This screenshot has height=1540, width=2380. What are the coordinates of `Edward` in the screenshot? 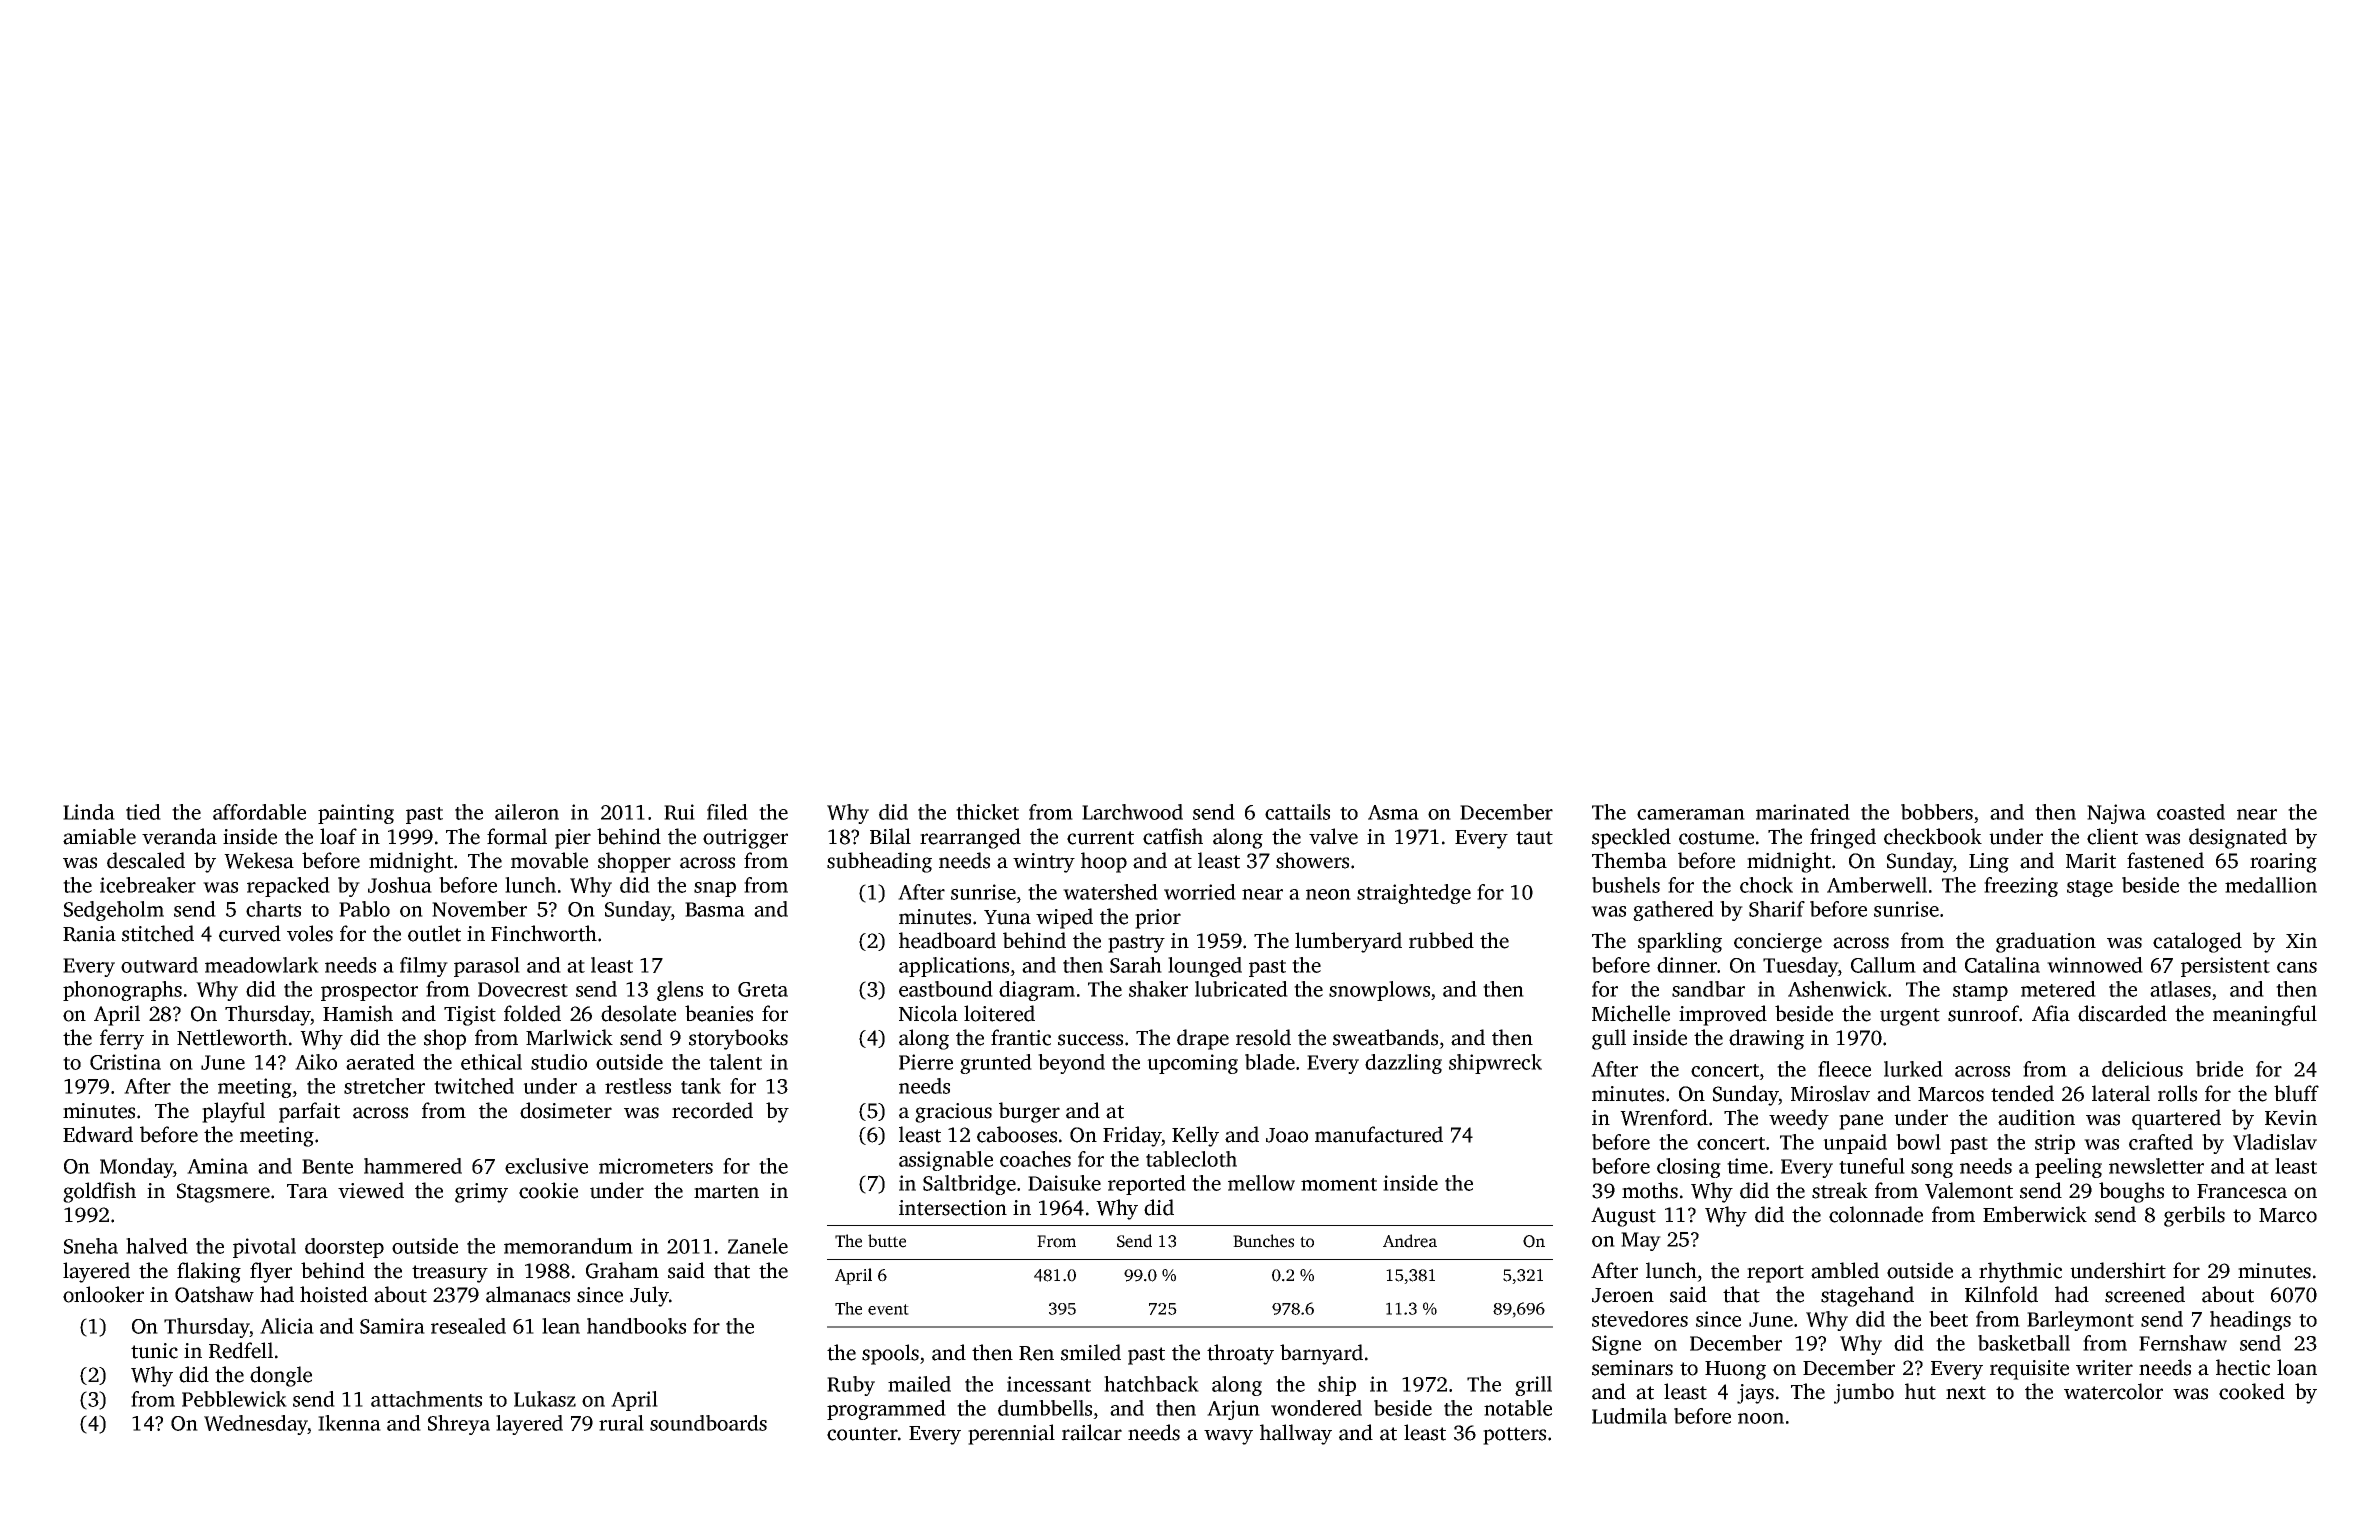 It's located at (98, 1134).
